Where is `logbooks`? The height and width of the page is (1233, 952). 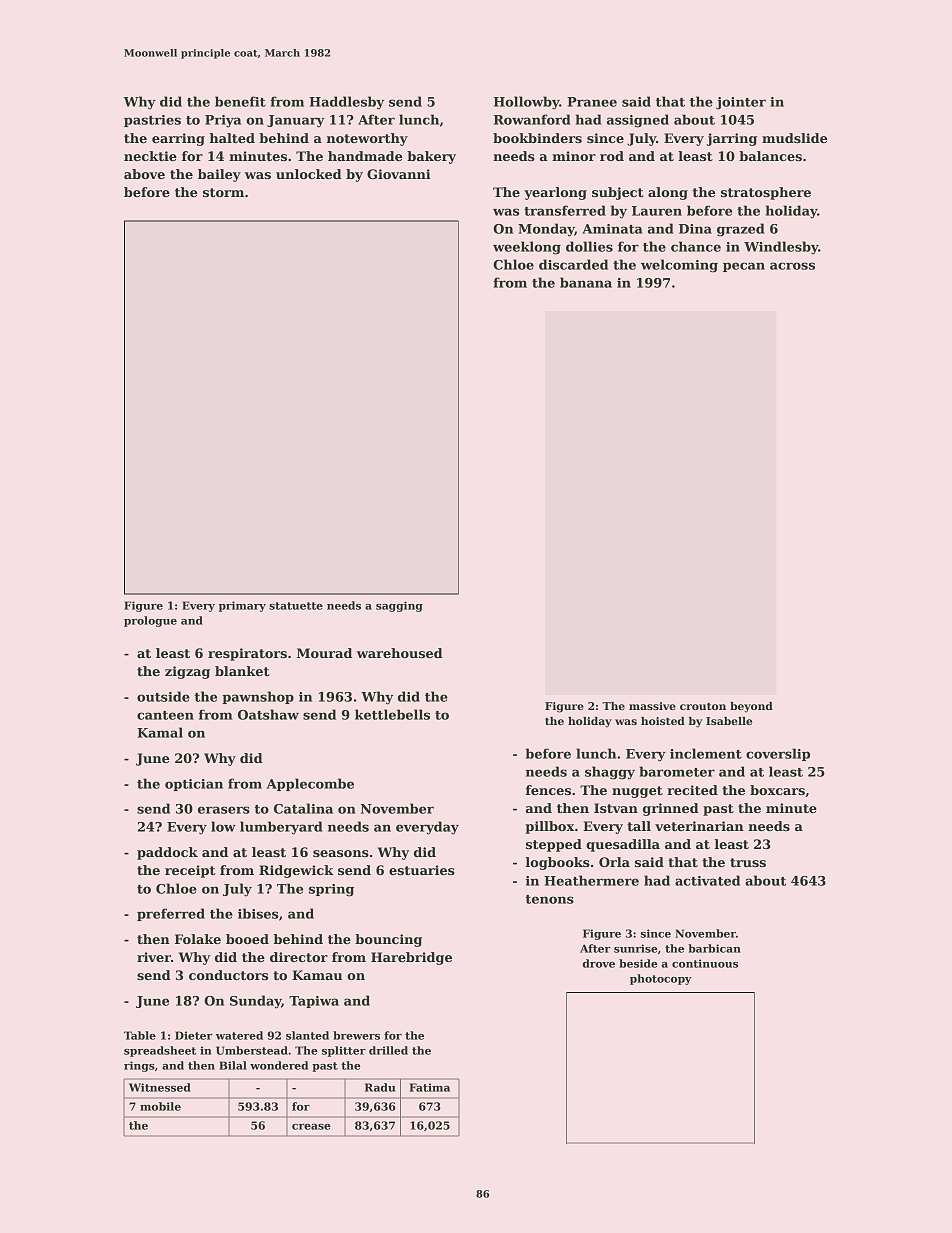
logbooks is located at coordinates (558, 863).
